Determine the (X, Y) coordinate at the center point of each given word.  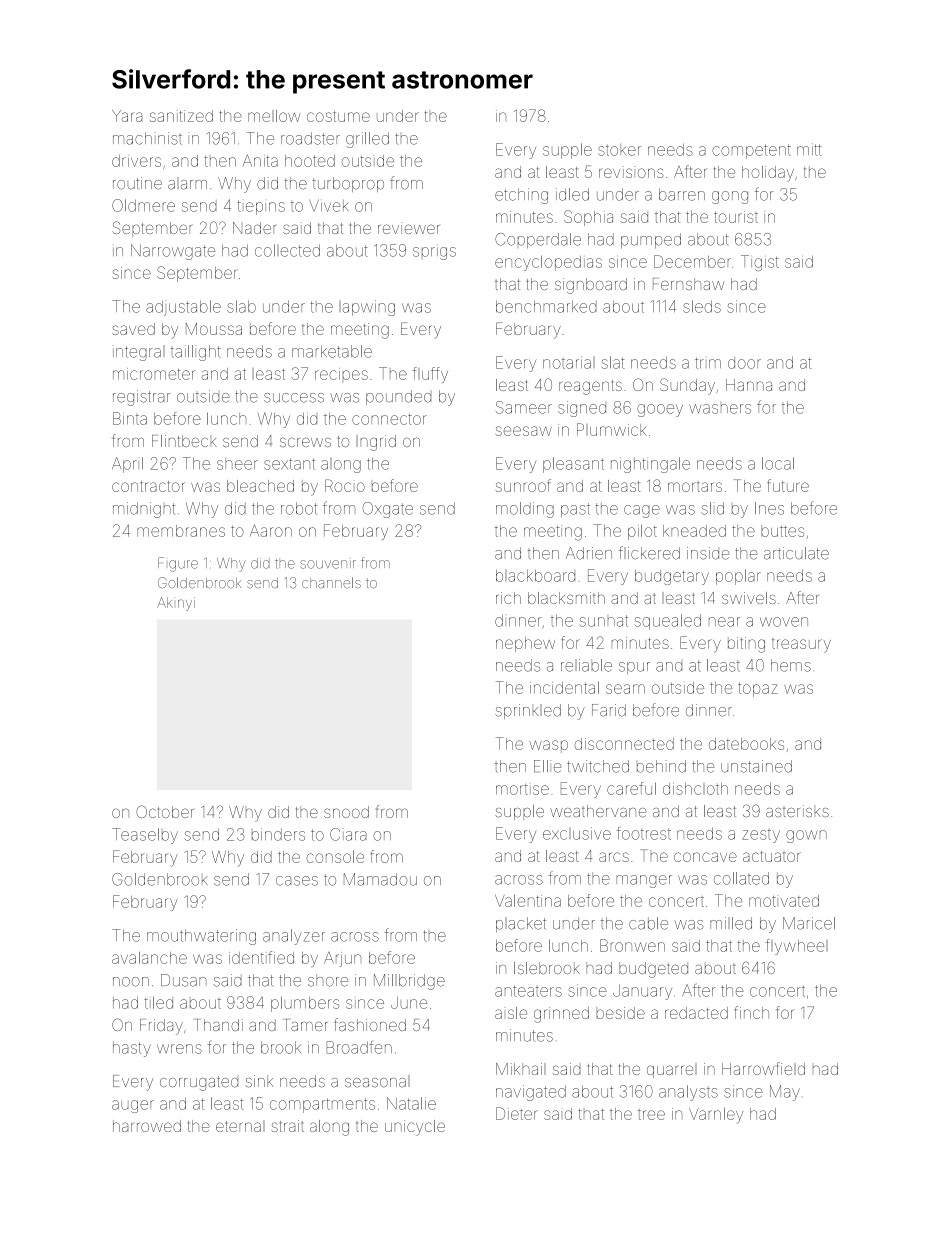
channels (331, 582)
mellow (274, 116)
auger (133, 1106)
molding (525, 510)
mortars (695, 487)
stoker (619, 150)
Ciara (348, 834)
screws (305, 442)
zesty (761, 836)
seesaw (524, 431)
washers (720, 409)
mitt (809, 149)
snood (346, 812)
